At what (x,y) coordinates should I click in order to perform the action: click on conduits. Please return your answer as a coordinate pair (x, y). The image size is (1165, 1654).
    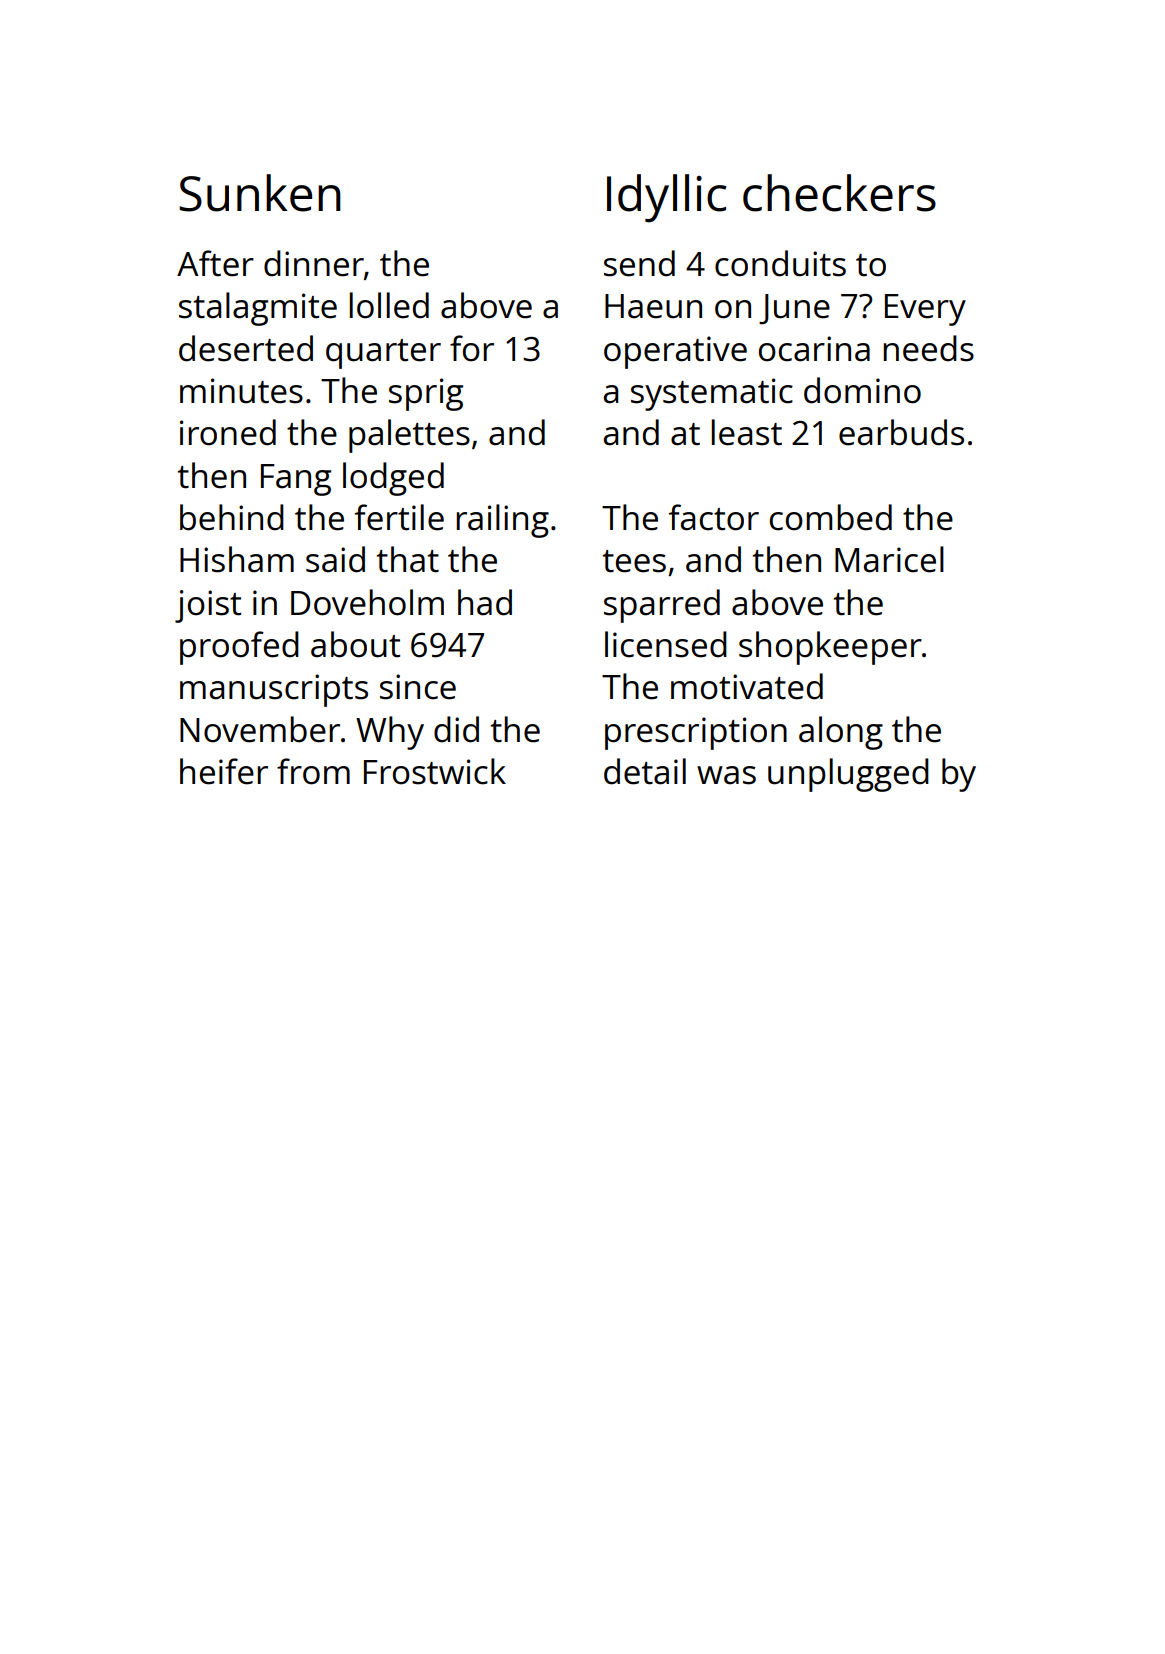
    Looking at the image, I should click on (780, 263).
